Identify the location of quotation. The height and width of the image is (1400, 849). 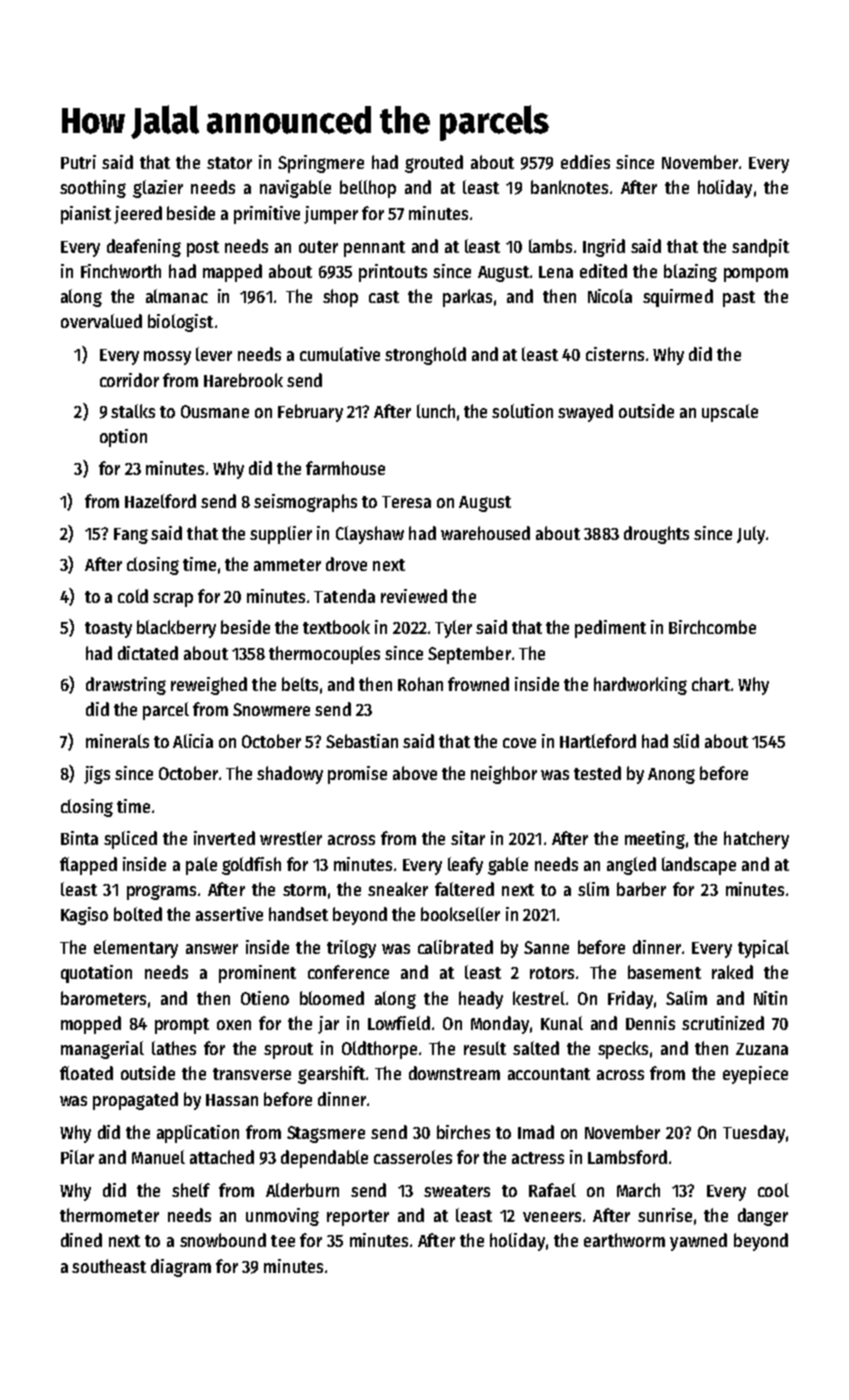
(96, 974).
